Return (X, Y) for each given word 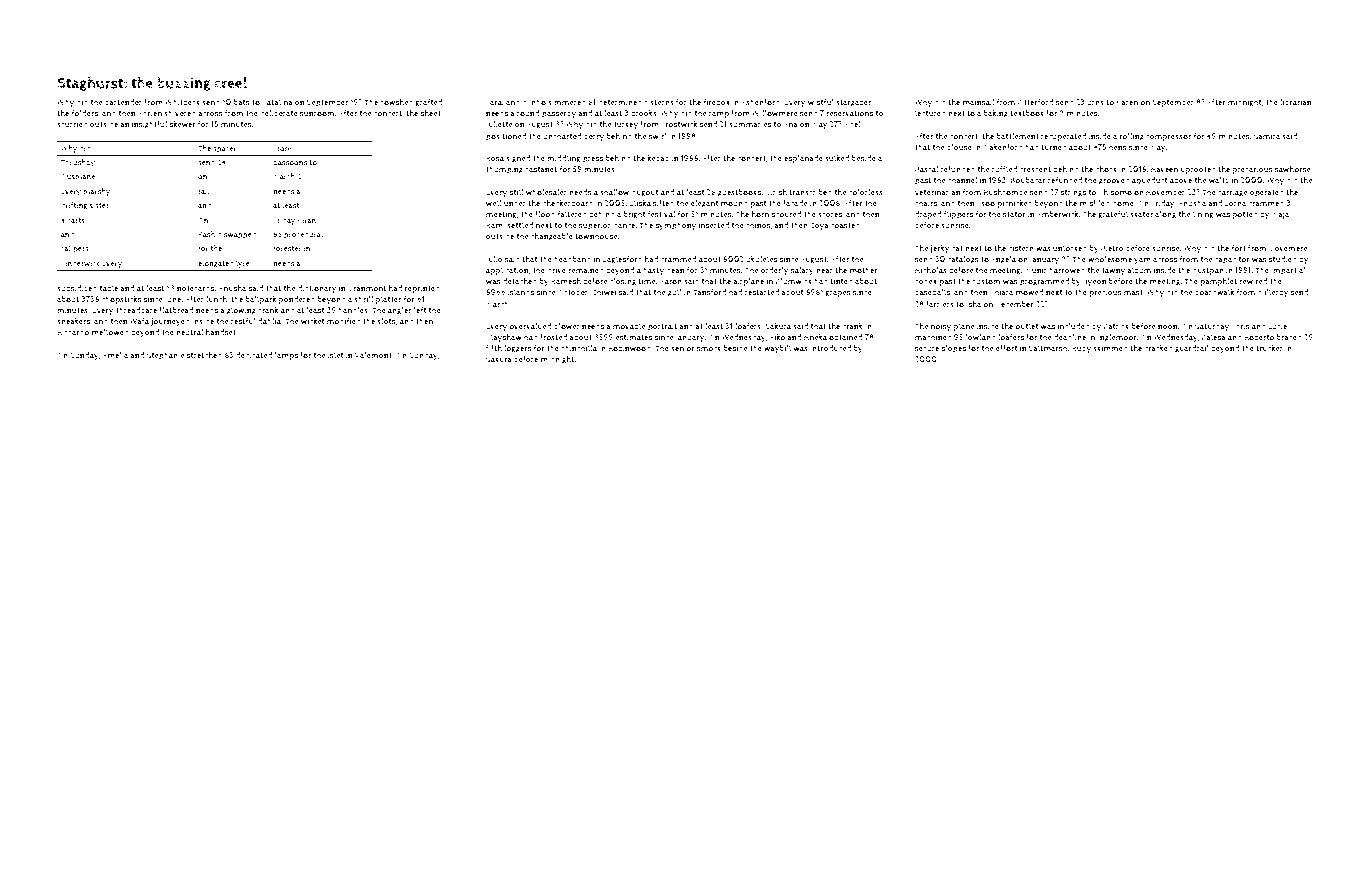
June (173, 299)
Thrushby (78, 163)
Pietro (1112, 248)
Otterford (1035, 102)
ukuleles (761, 259)
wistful (821, 102)
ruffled (1004, 169)
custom (986, 282)
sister (99, 206)
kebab (658, 158)
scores (830, 215)
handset (221, 332)
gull (675, 293)
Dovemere (1288, 248)
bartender (123, 102)
